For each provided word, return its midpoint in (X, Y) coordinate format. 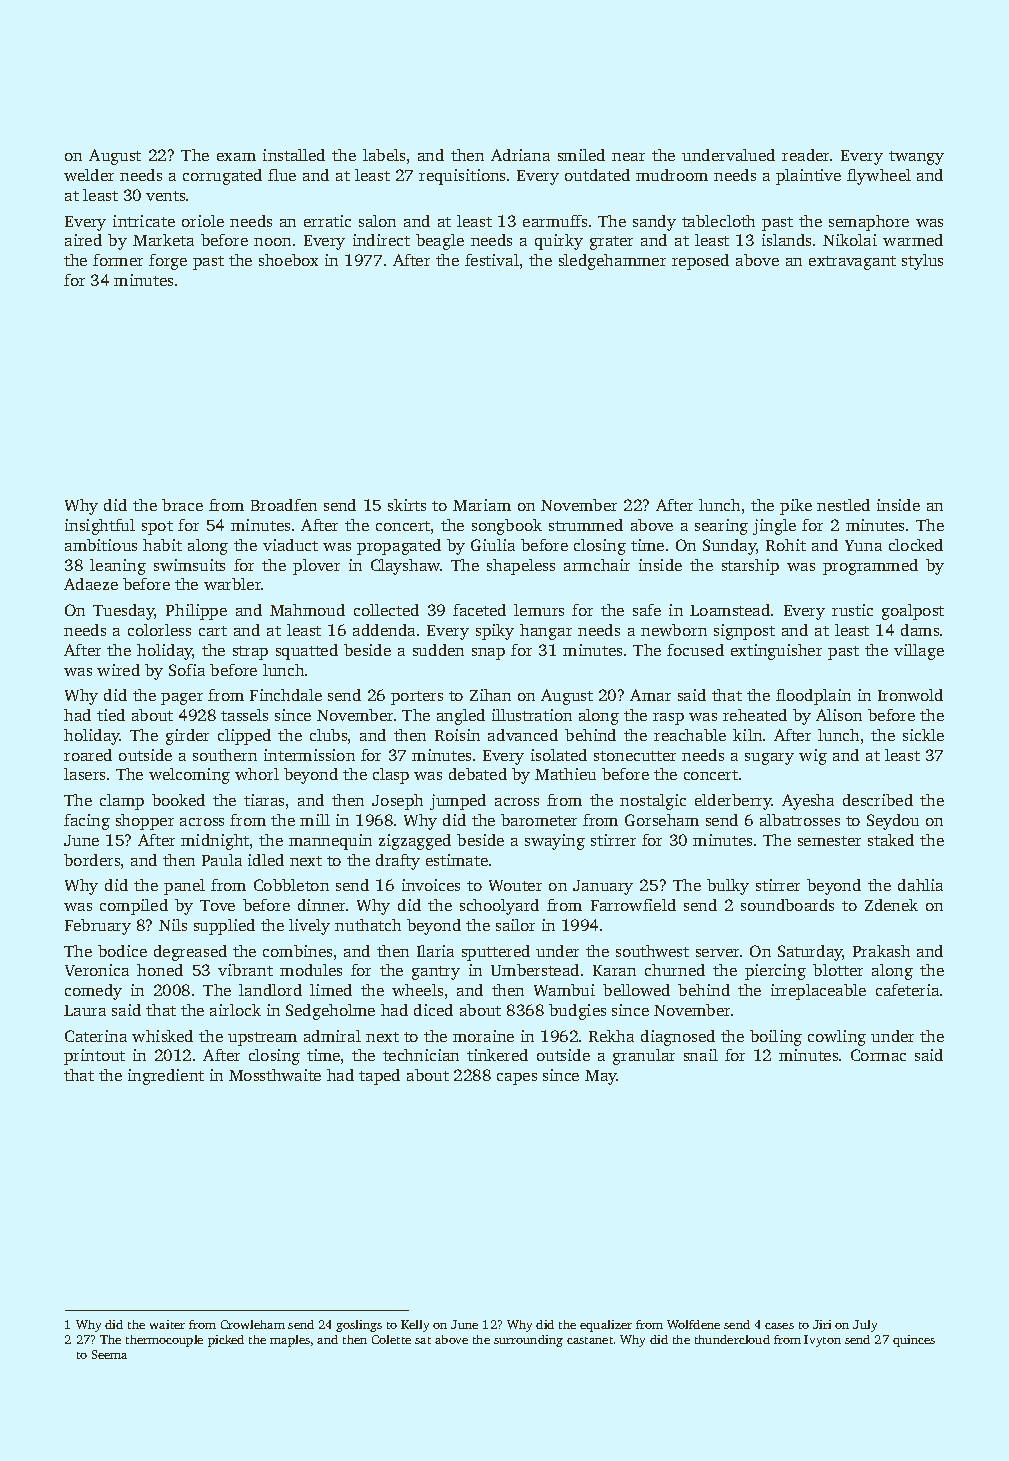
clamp (122, 802)
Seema (109, 1354)
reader (805, 155)
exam (236, 157)
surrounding (528, 1341)
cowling (837, 1038)
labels (384, 155)
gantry (436, 973)
